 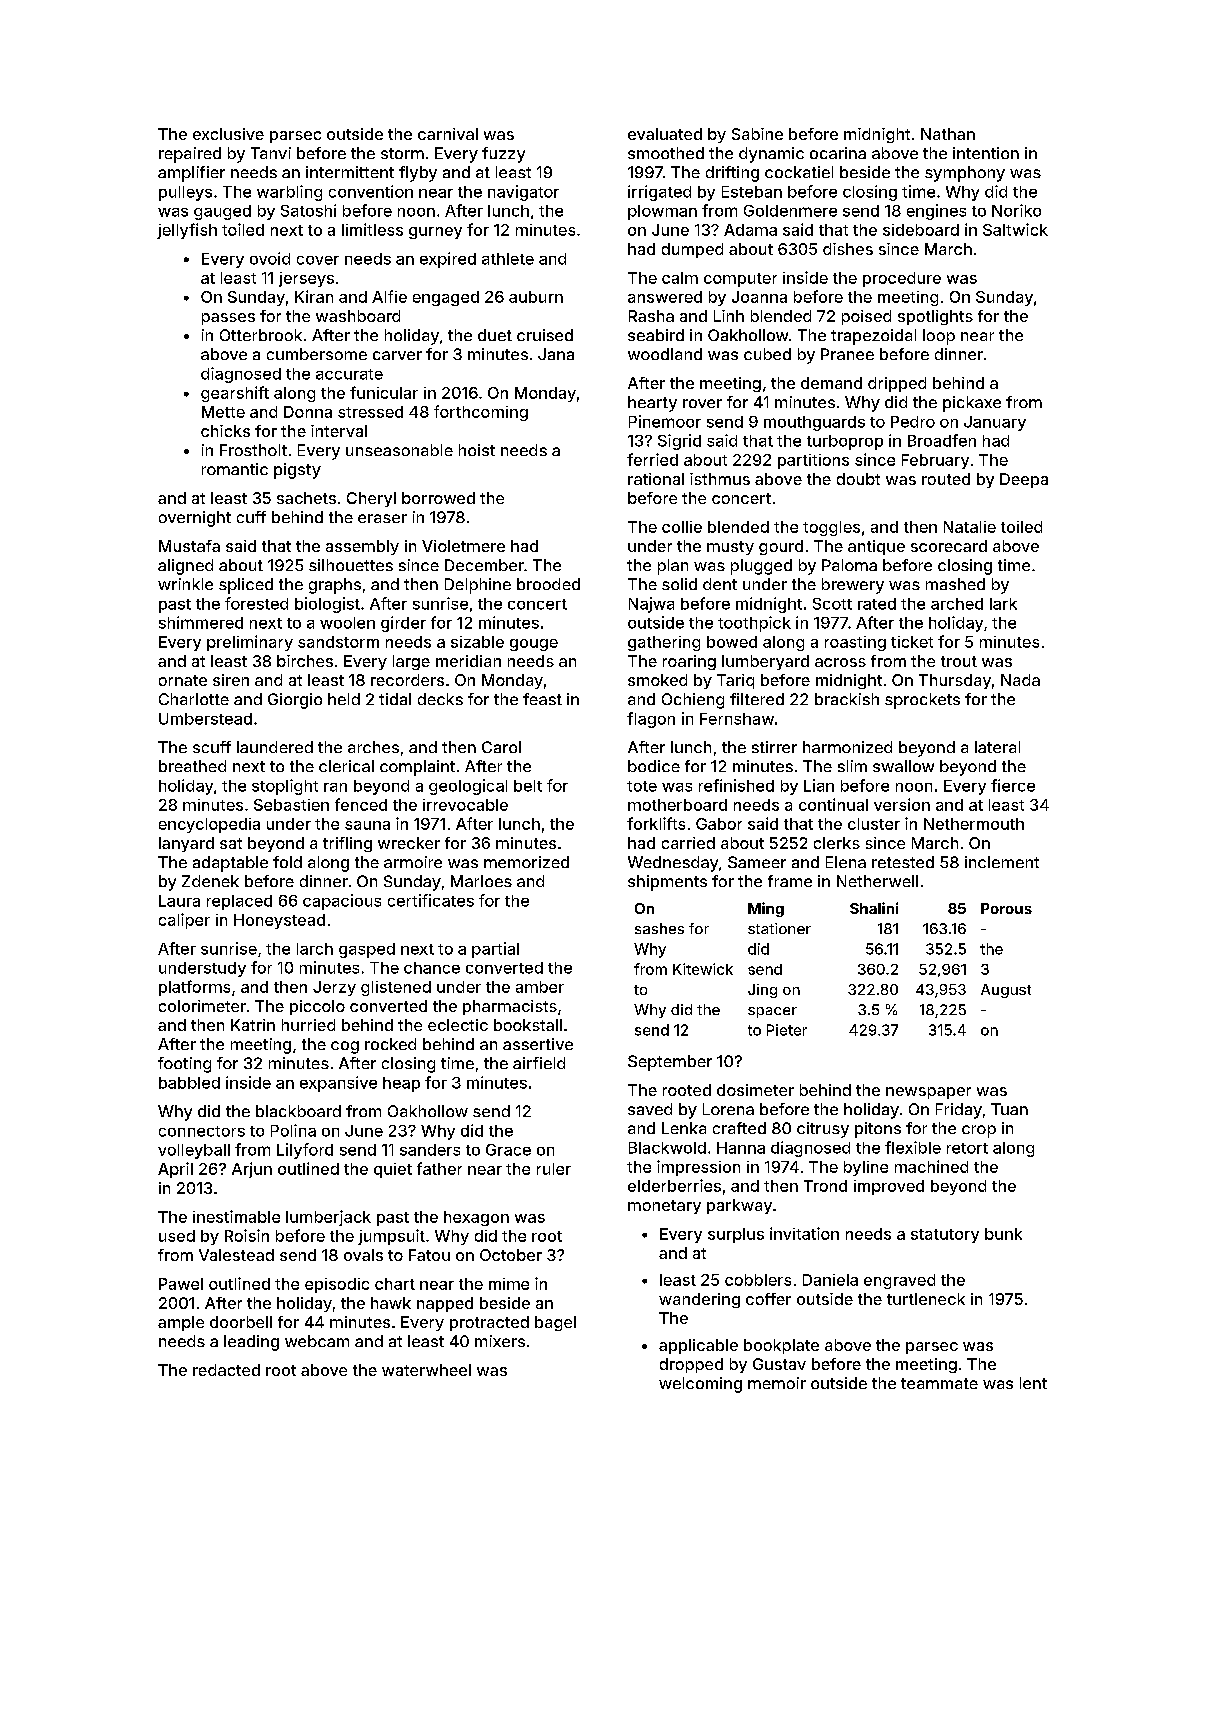 I want to click on heap, so click(x=401, y=1084).
